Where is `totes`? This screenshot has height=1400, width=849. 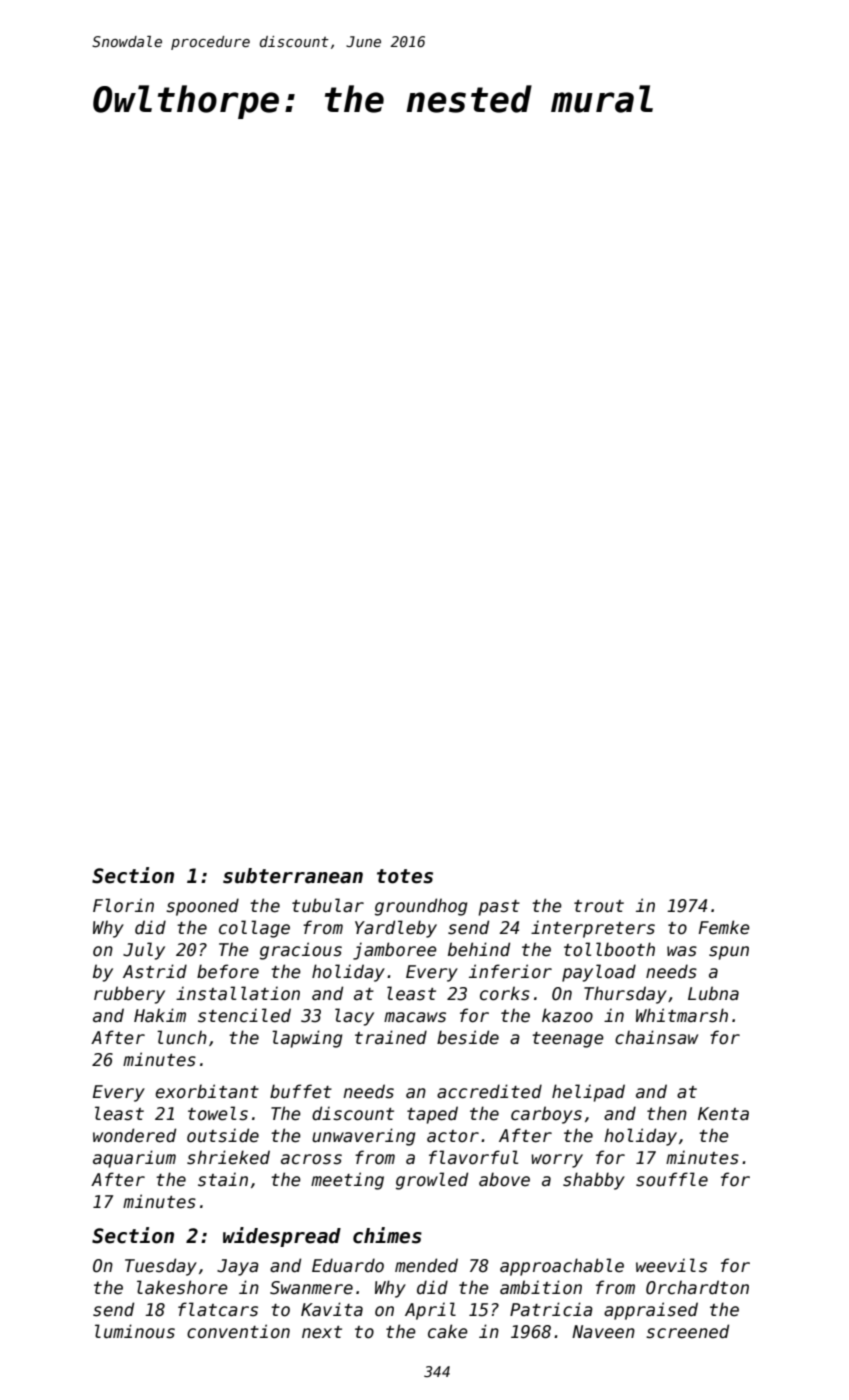
totes is located at coordinates (405, 876).
